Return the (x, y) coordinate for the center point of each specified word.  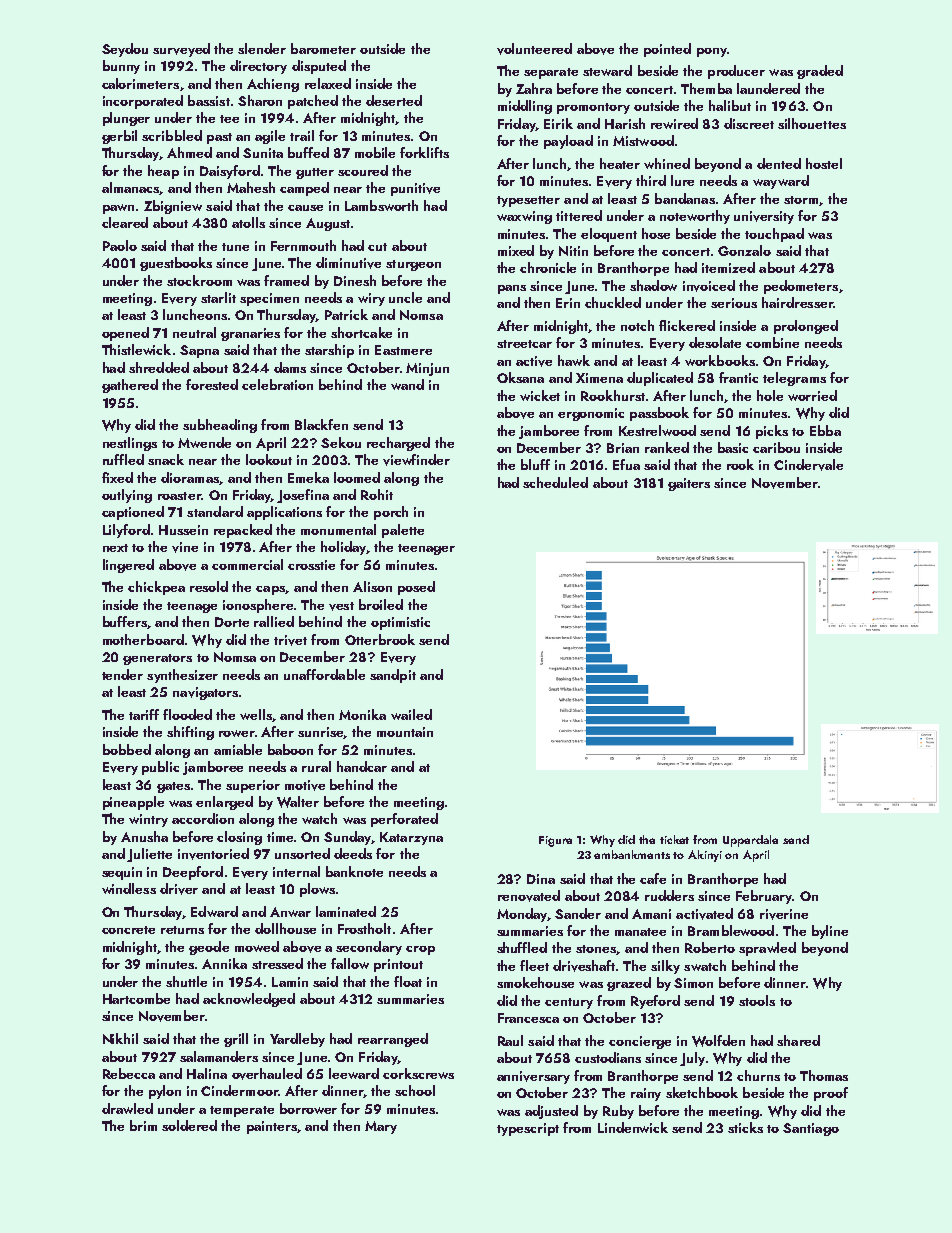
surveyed (181, 50)
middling (525, 107)
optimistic (400, 623)
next (115, 548)
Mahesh (251, 187)
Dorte (232, 622)
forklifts (424, 152)
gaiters (689, 484)
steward (607, 70)
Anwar (290, 912)
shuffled (522, 947)
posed (416, 588)
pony (712, 52)
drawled (127, 1108)
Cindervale (808, 465)
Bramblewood (731, 930)
